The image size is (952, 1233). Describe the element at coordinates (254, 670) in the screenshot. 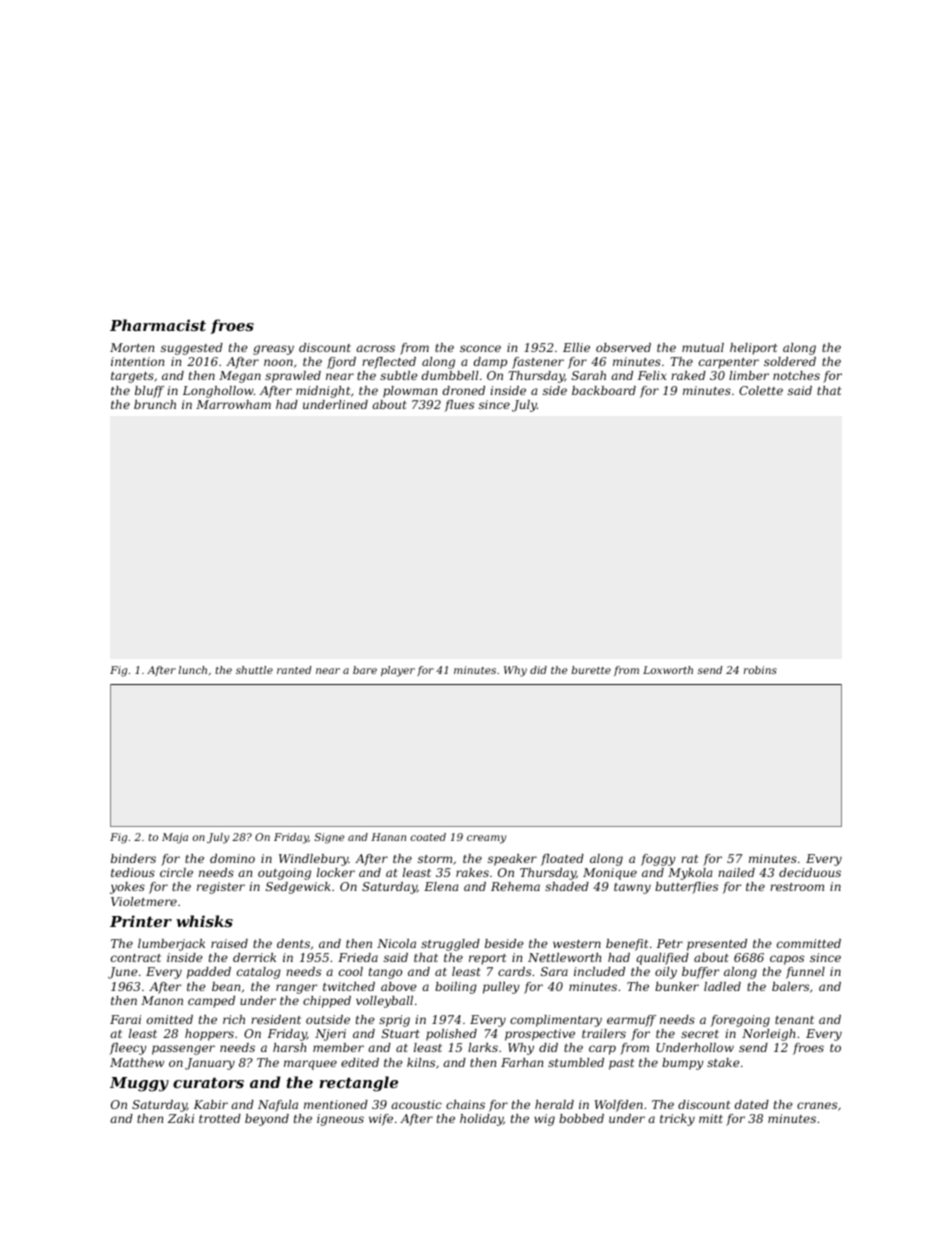

I see `shuttle` at that location.
